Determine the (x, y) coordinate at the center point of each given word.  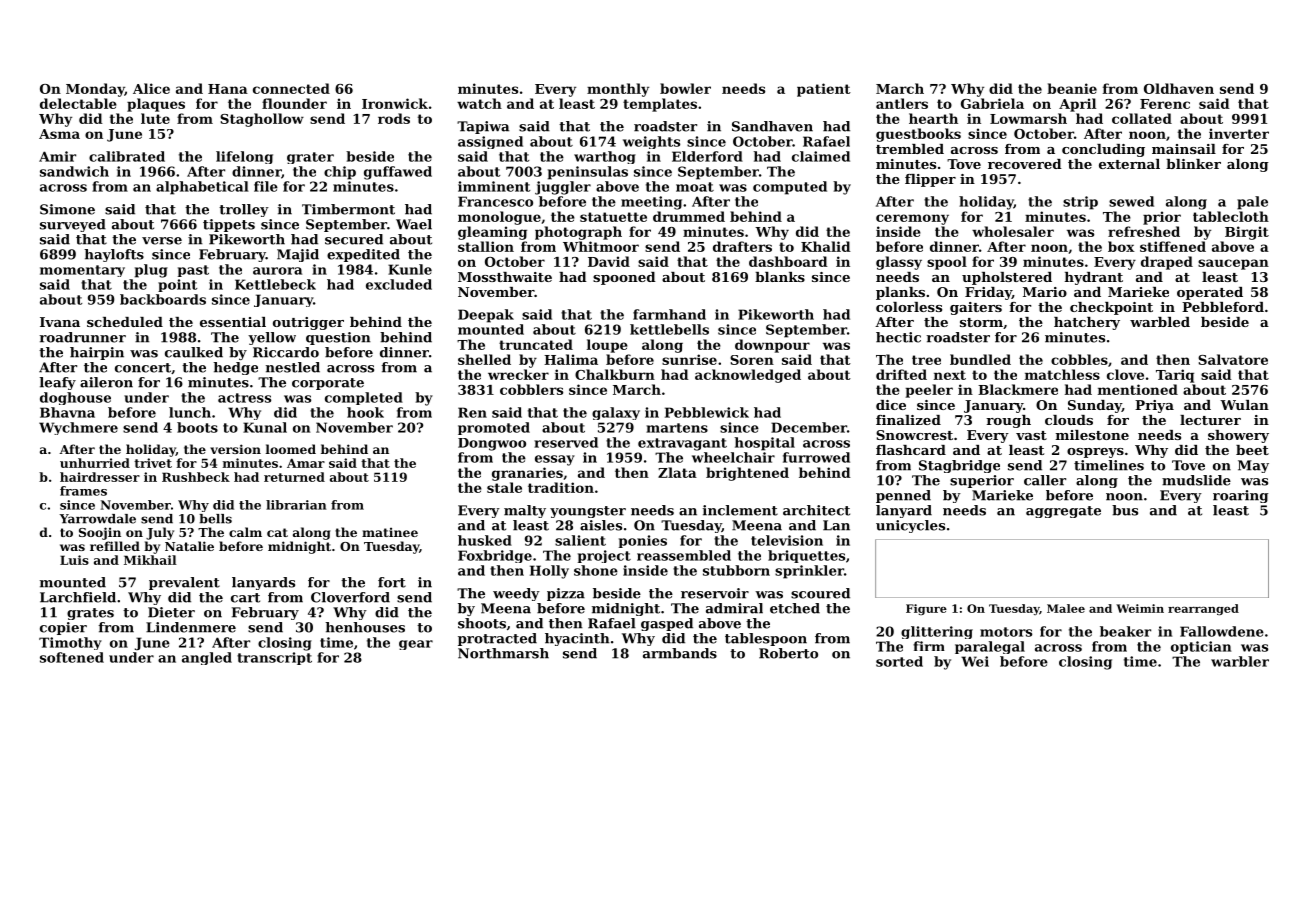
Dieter (171, 612)
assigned (490, 142)
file (266, 186)
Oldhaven (1179, 88)
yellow (272, 338)
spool (947, 263)
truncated (536, 344)
